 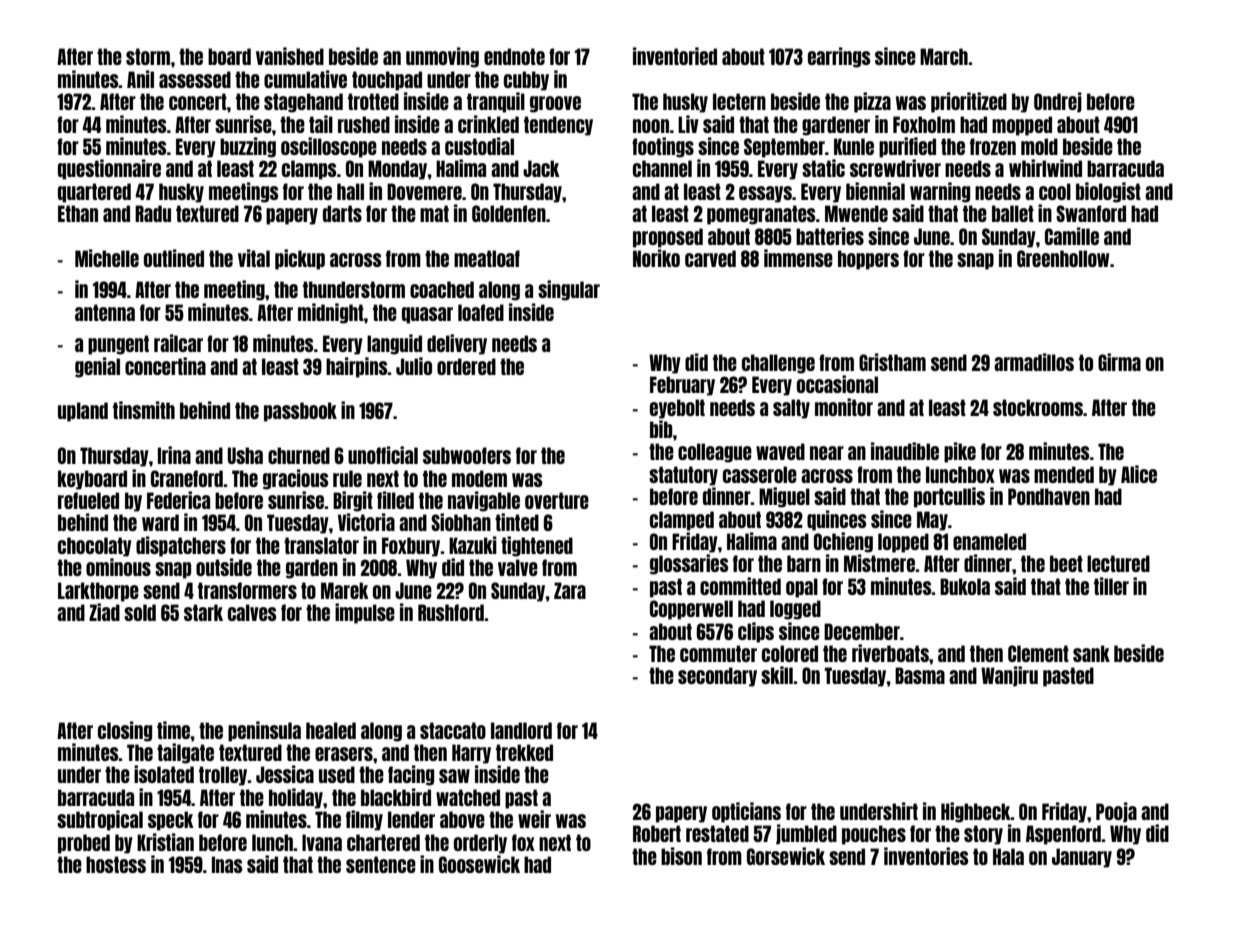 I want to click on Gristham, so click(x=892, y=362).
